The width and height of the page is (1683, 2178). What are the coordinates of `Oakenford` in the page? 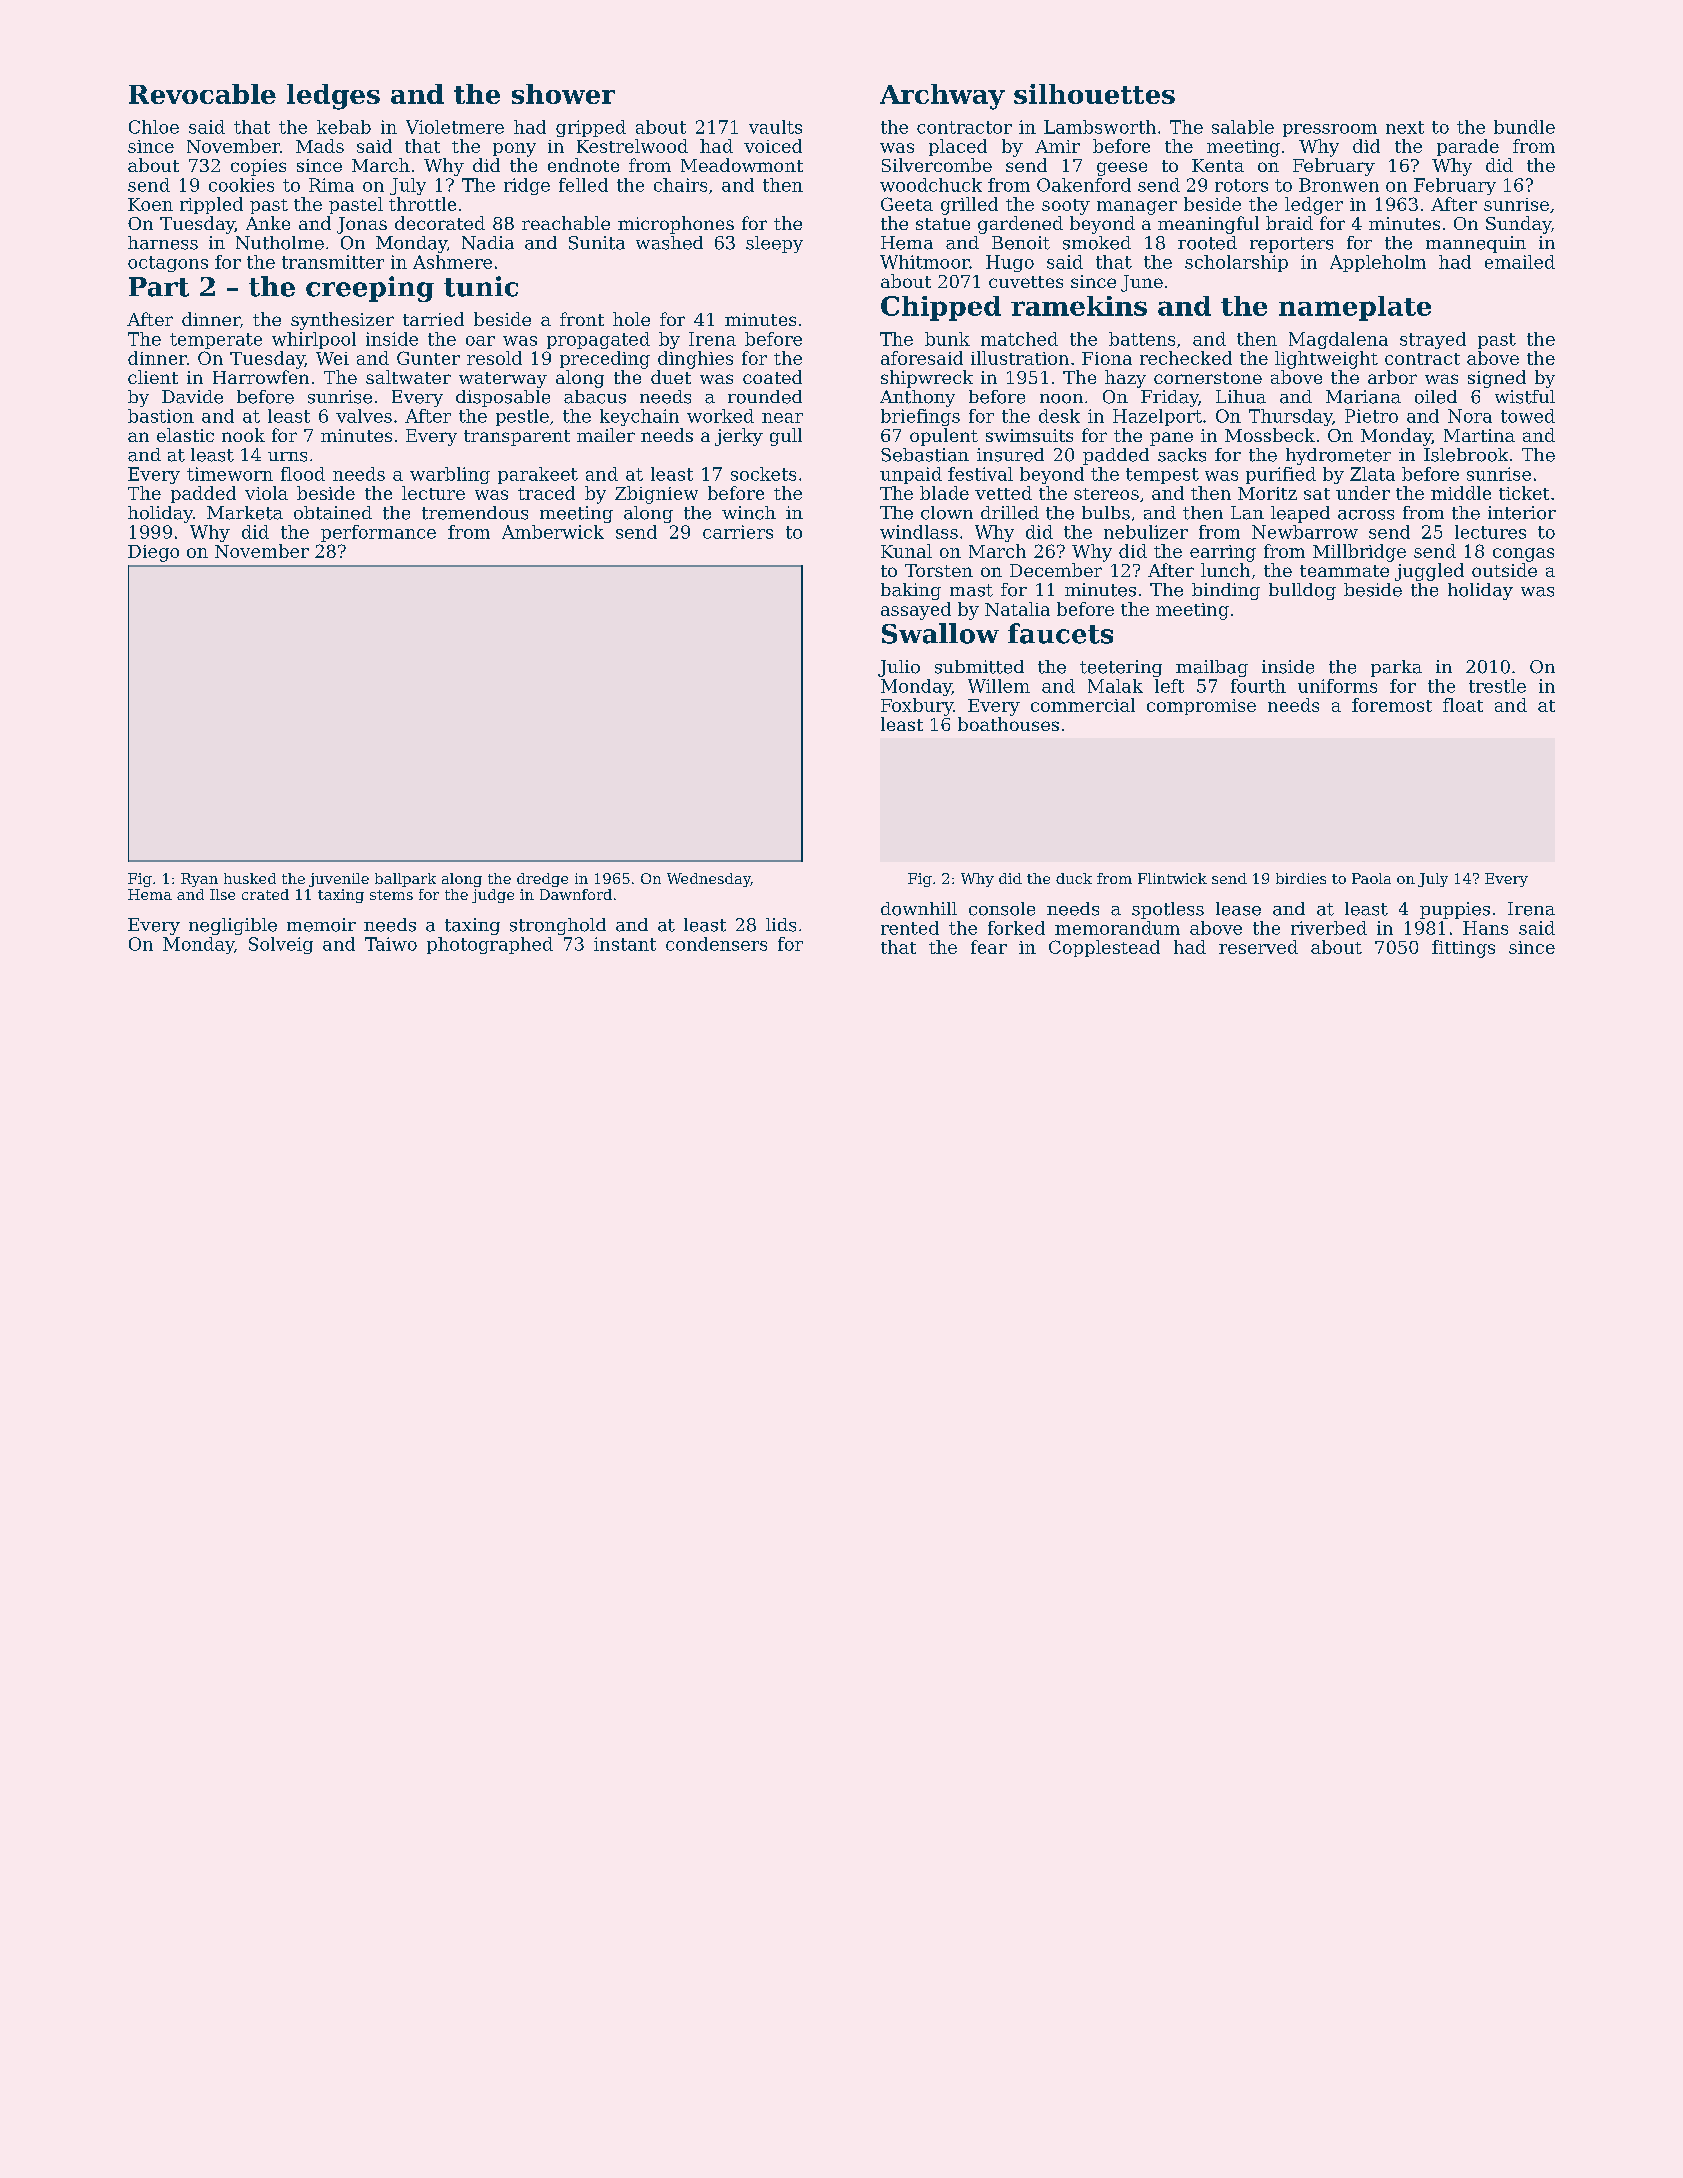 It's located at (1084, 185).
